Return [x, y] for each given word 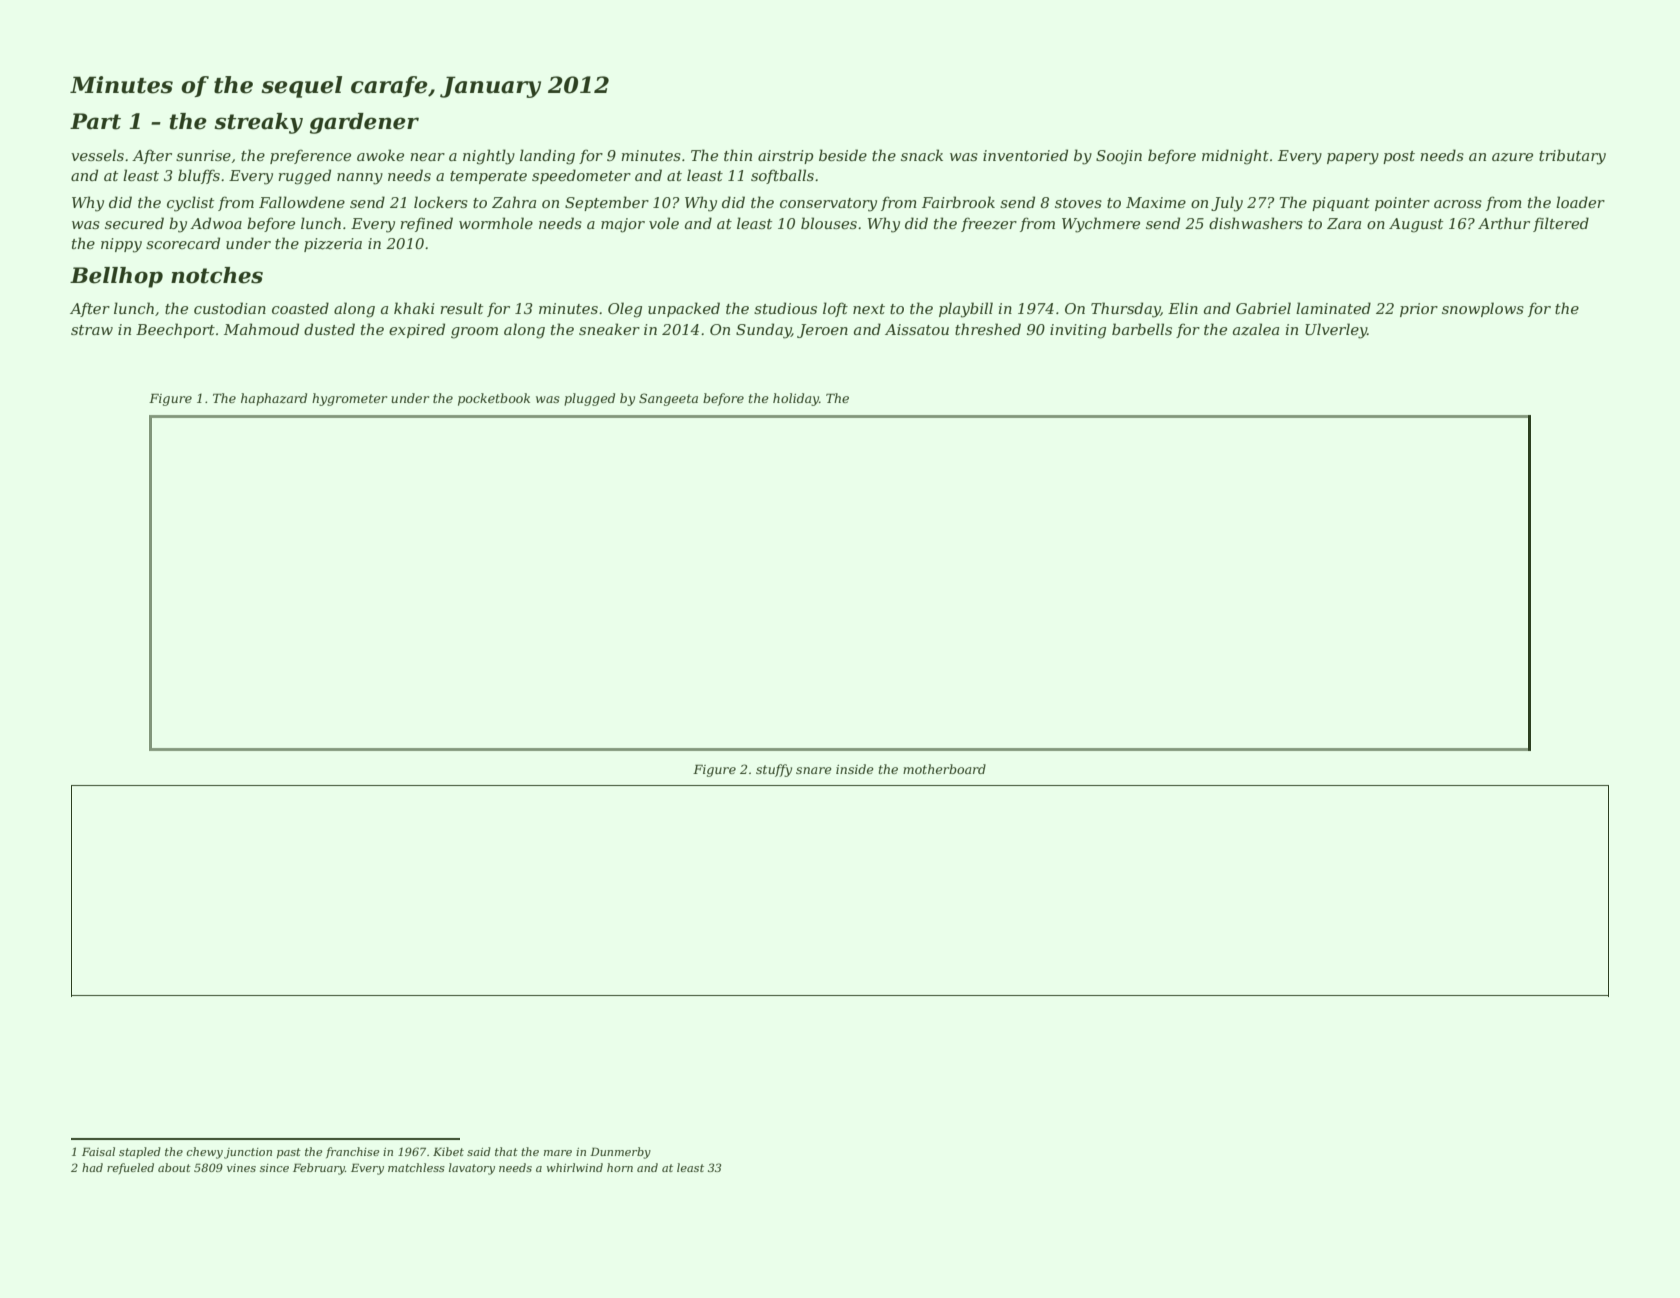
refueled [130, 1168]
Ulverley [1336, 331]
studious [785, 308]
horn [620, 1167]
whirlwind [575, 1167]
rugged [304, 177]
